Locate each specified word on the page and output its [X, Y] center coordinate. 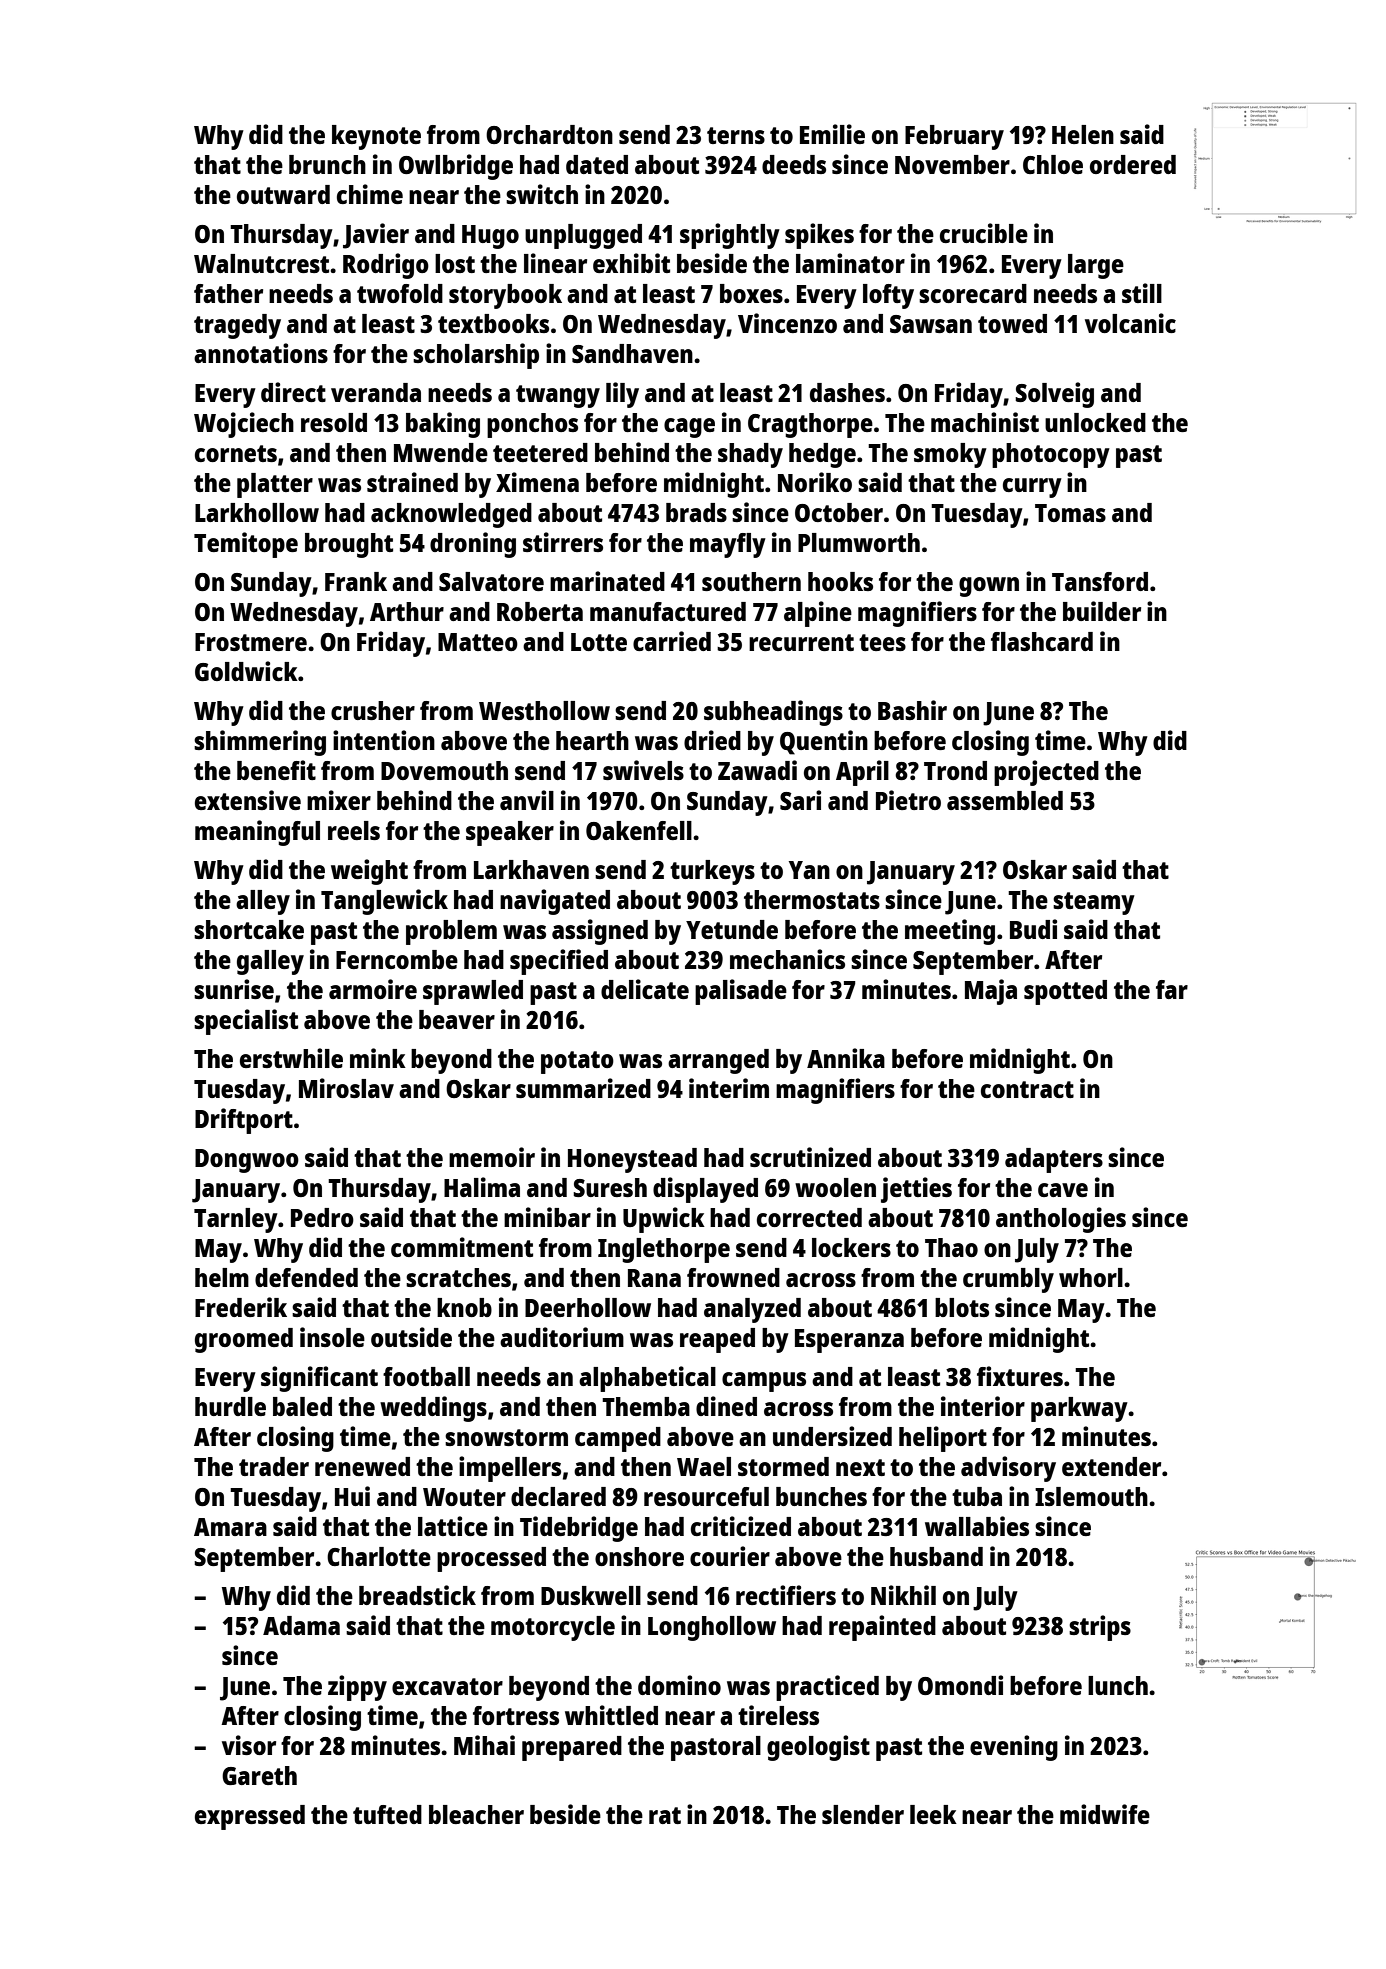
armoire [373, 989]
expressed [250, 1817]
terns [736, 135]
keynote [376, 137]
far [1172, 989]
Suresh [610, 1187]
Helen [1083, 134]
